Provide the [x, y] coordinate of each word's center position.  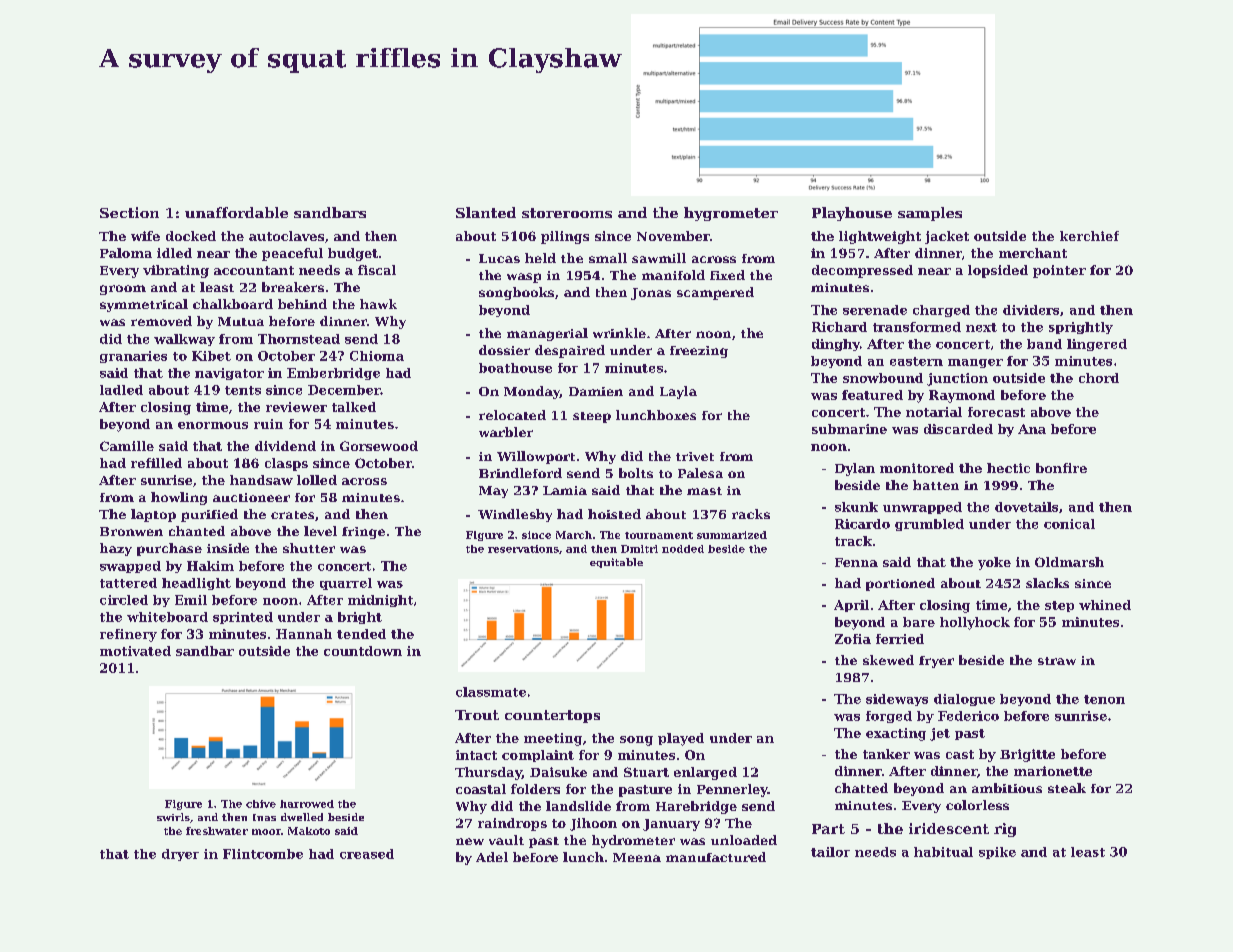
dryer [180, 855]
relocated [512, 415]
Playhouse [852, 214]
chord [1099, 378]
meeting [553, 739]
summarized [732, 535]
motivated [135, 651]
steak [1067, 788]
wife [145, 236]
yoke [994, 563]
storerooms [567, 213]
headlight [196, 584]
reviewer [296, 407]
